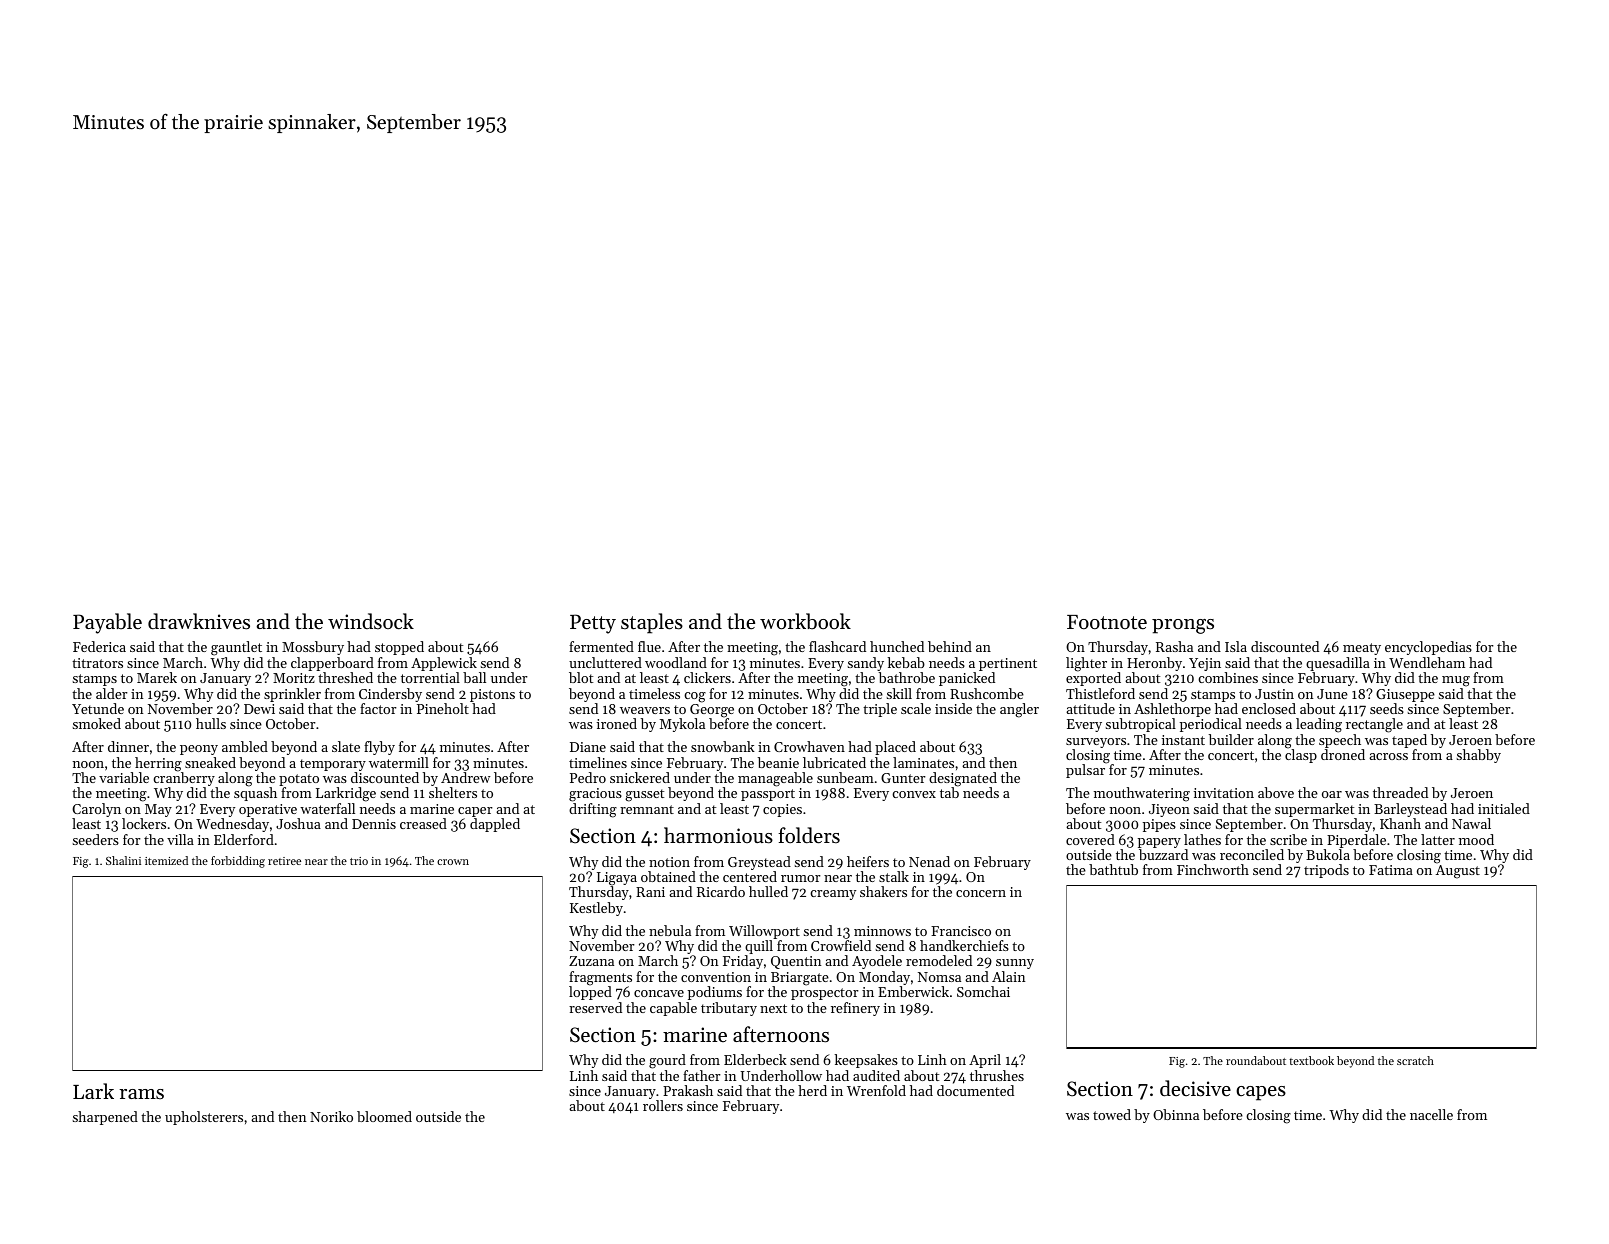 The width and height of the document is (1609, 1244). What do you see at coordinates (379, 748) in the document?
I see `flyby` at bounding box center [379, 748].
